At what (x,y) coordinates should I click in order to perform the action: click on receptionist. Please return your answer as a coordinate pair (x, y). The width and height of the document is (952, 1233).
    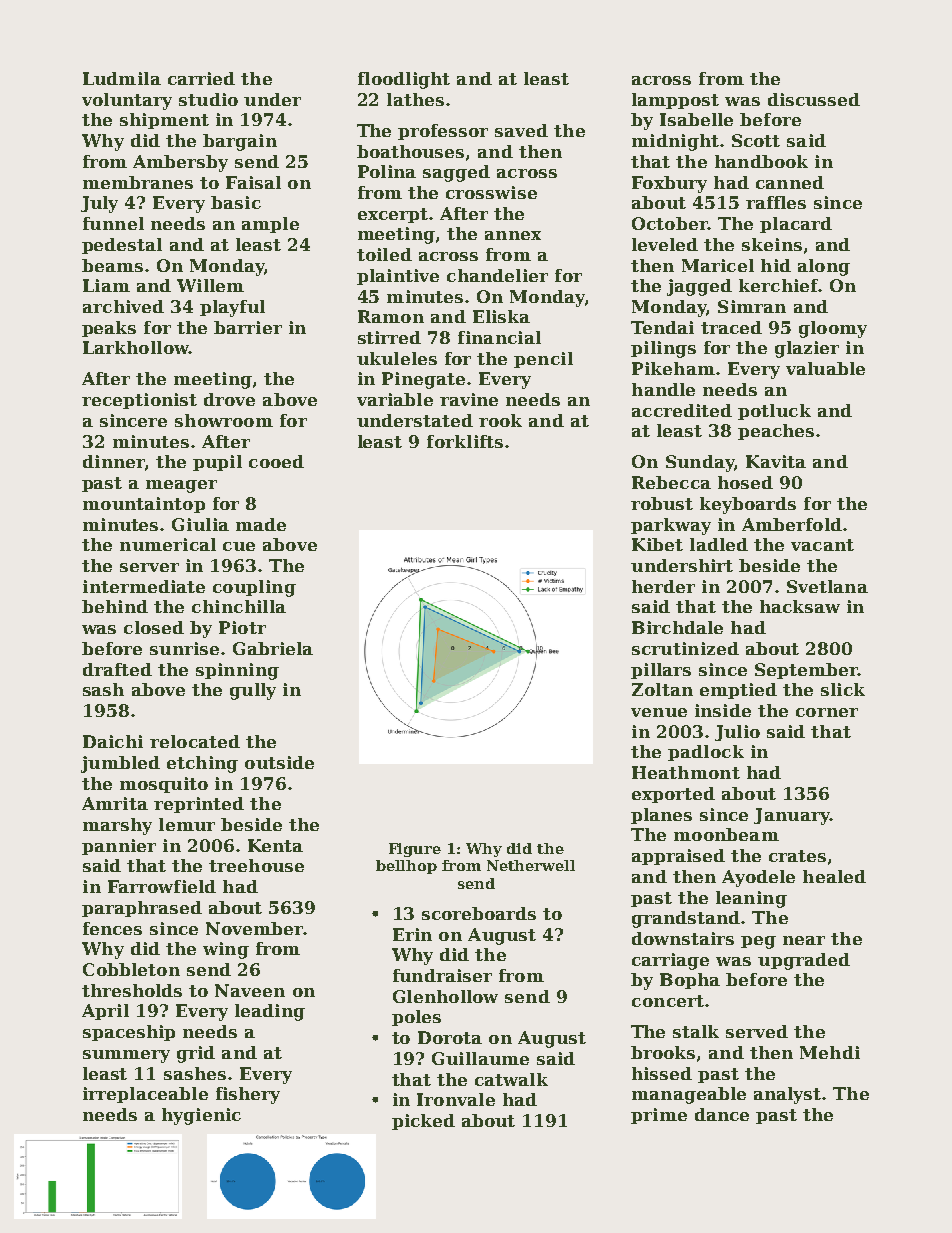
    Looking at the image, I should click on (139, 401).
